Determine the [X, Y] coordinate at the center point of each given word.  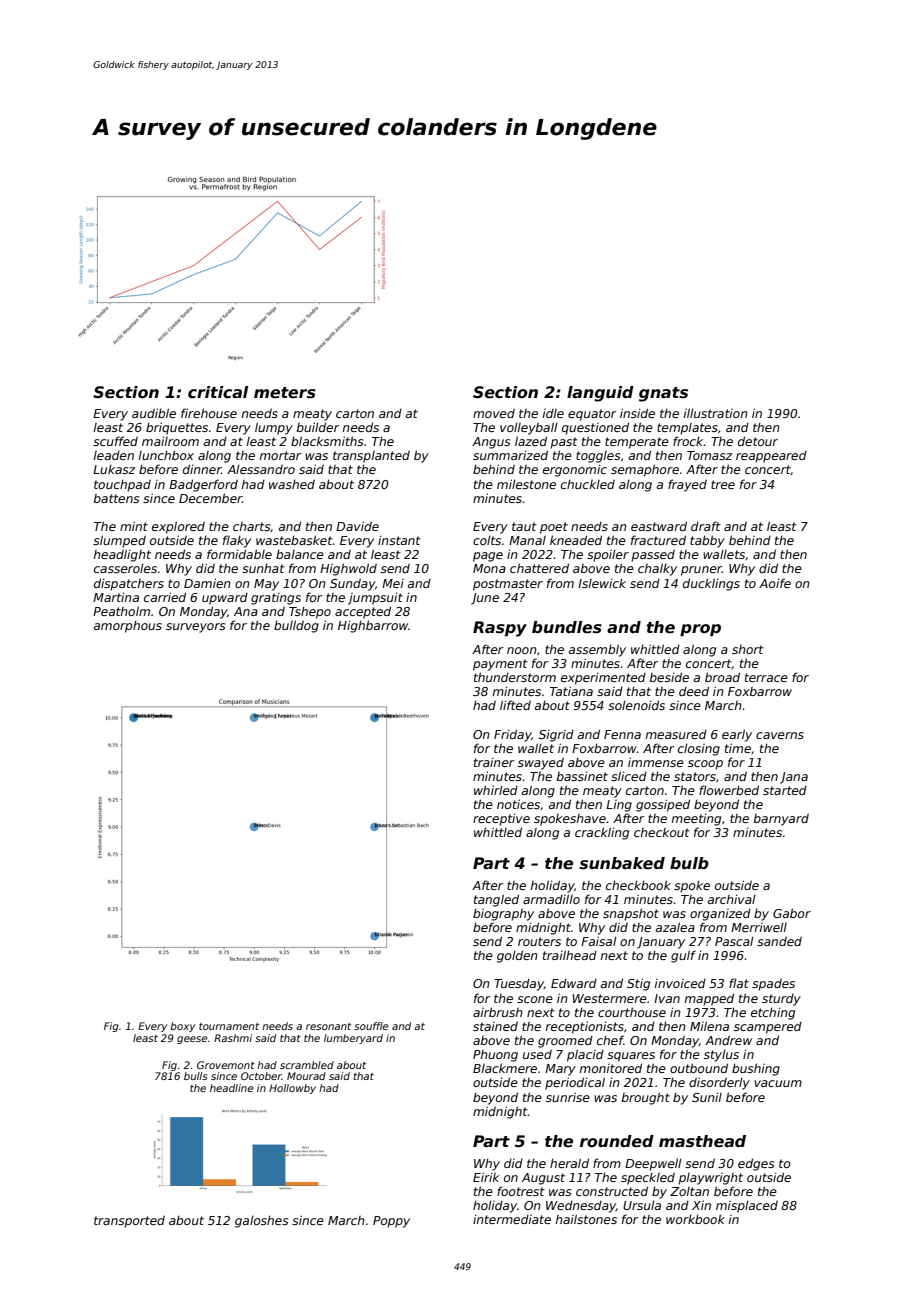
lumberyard [353, 1039]
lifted [515, 705]
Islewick [602, 583]
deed [694, 691]
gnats [663, 394]
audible [154, 413]
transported [129, 1221]
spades [773, 984]
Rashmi [233, 1038]
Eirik [486, 1177]
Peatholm [121, 611]
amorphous [128, 626]
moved [494, 413]
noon [522, 650]
